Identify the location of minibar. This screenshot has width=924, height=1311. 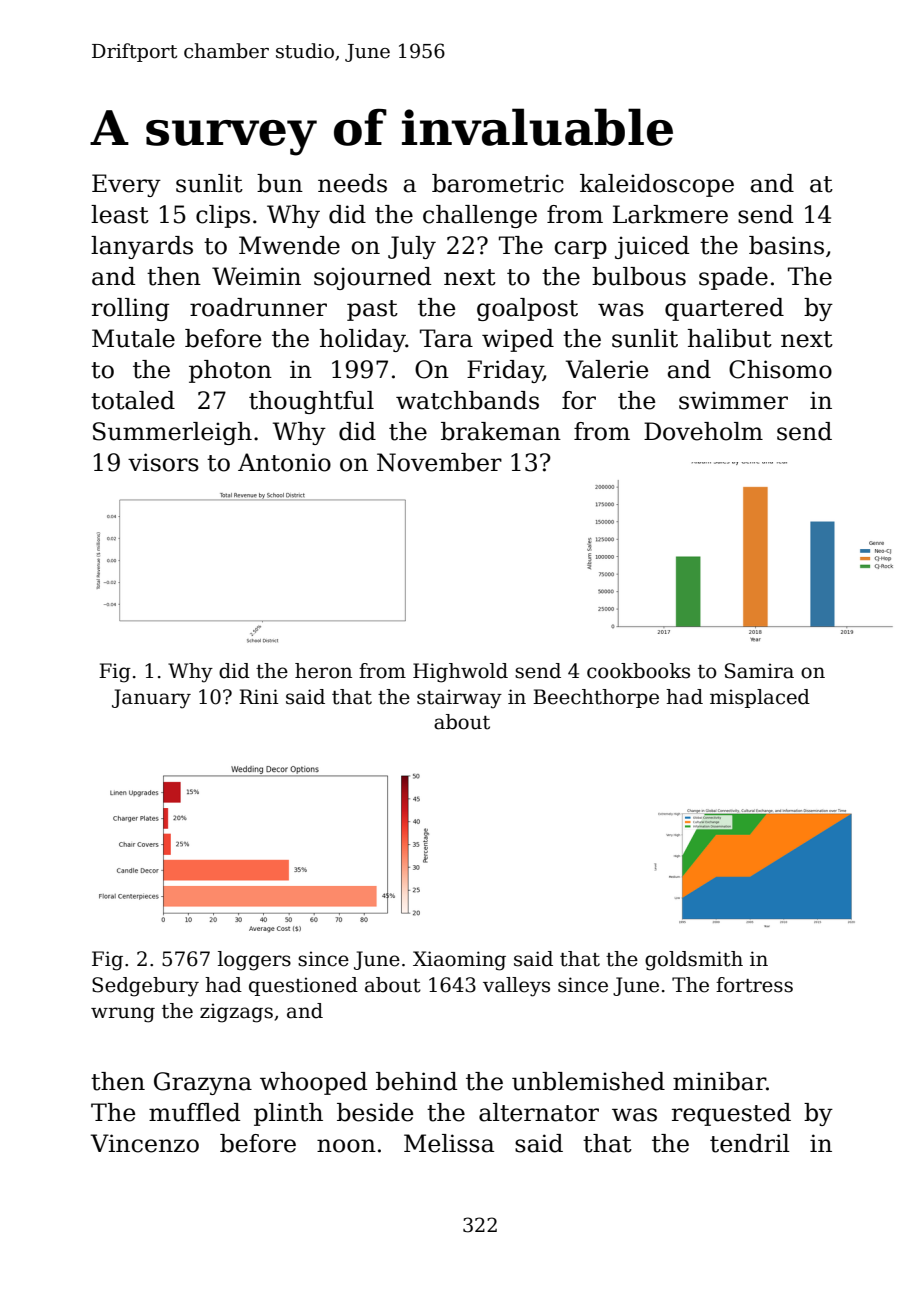
(719, 1081).
